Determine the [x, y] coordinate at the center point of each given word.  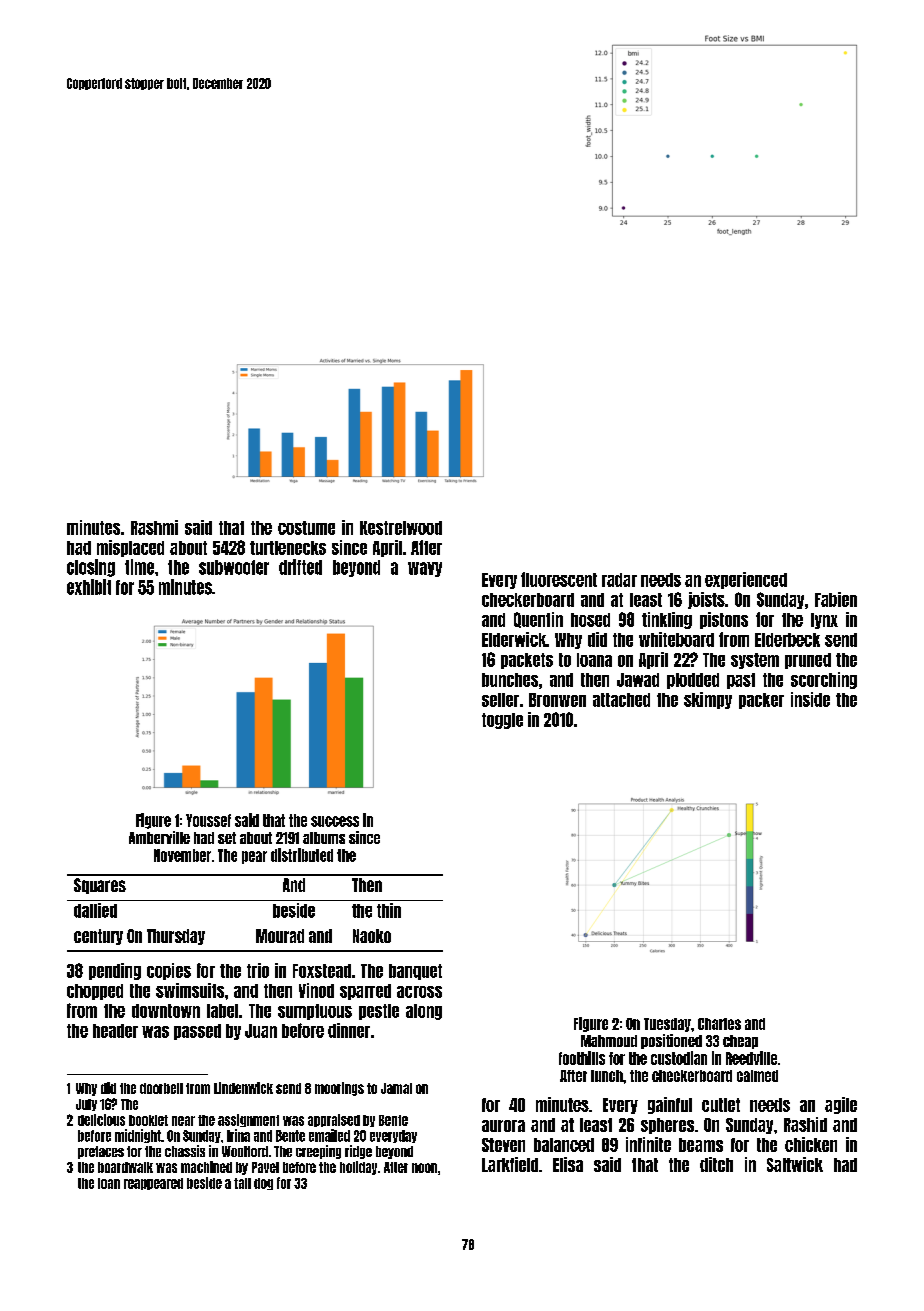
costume [306, 528]
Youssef [208, 820]
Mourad [280, 936]
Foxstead [322, 971]
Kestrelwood [401, 528]
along [424, 1012]
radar [619, 580]
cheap [740, 1042]
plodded [693, 681]
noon [424, 1168]
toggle [502, 721]
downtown [166, 1011]
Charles [719, 1024]
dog [263, 1184]
